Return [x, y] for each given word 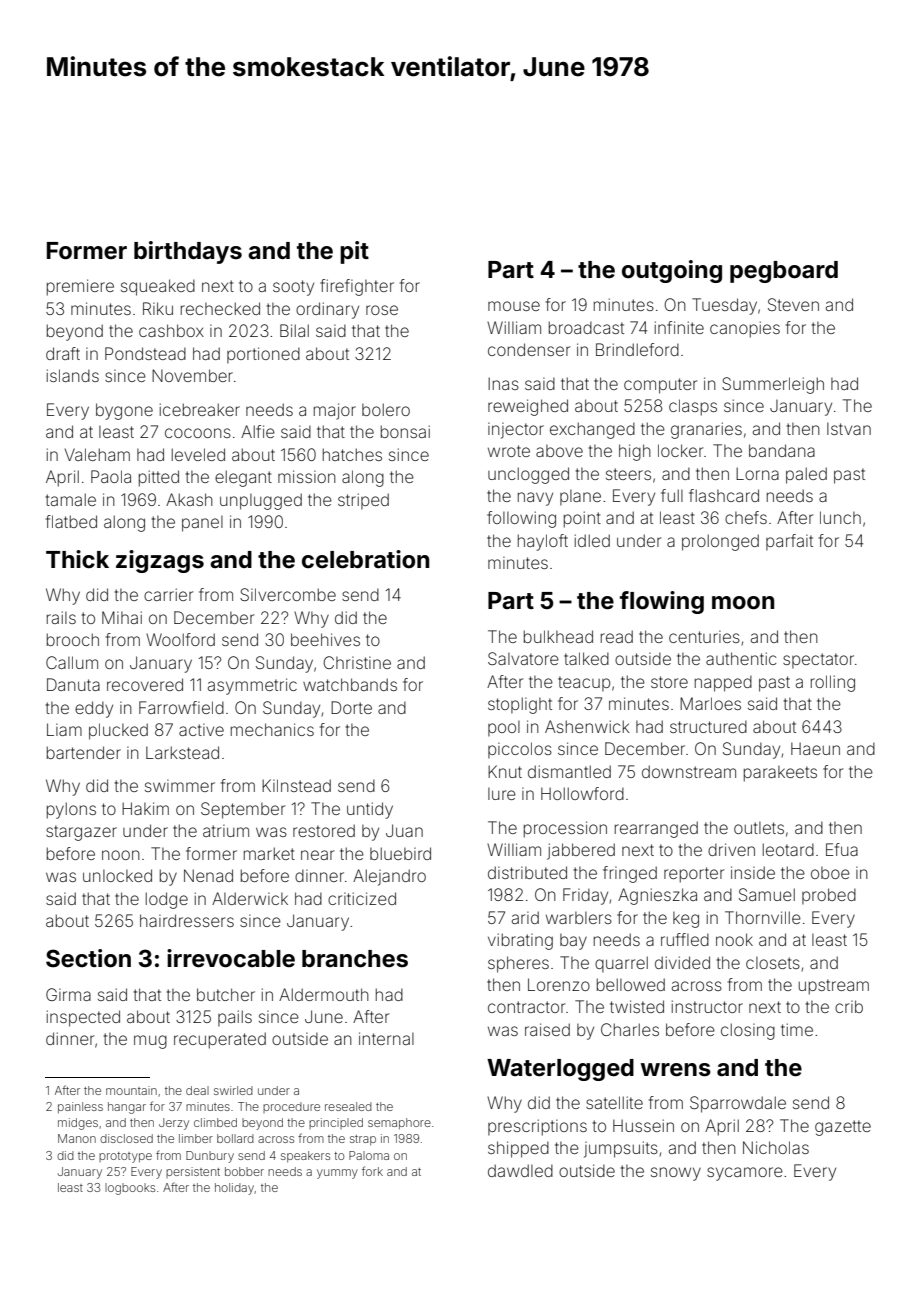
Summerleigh [773, 385]
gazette [843, 1128]
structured [708, 726]
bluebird [400, 853]
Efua [842, 849]
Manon [77, 1138]
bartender [84, 752]
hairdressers [187, 920]
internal [386, 1038]
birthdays [188, 252]
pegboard [784, 272]
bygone [124, 411]
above [559, 451]
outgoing [672, 271]
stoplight [520, 705]
